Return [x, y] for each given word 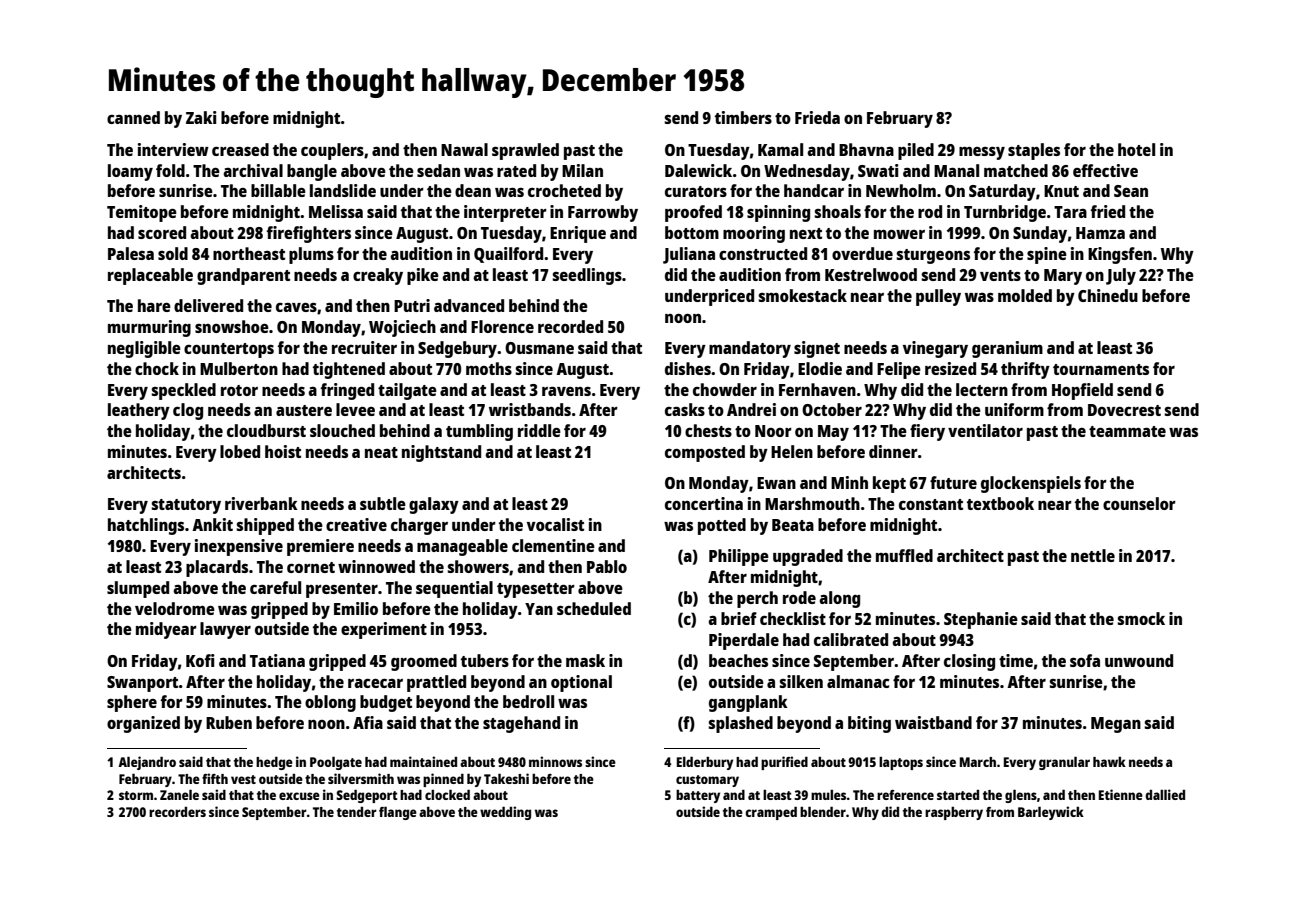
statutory [186, 506]
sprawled [525, 151]
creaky [378, 276]
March [978, 762]
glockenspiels [1031, 484]
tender [357, 812]
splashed [740, 724]
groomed [424, 662]
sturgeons [933, 256]
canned [133, 117]
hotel [1136, 149]
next [806, 233]
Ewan [776, 483]
